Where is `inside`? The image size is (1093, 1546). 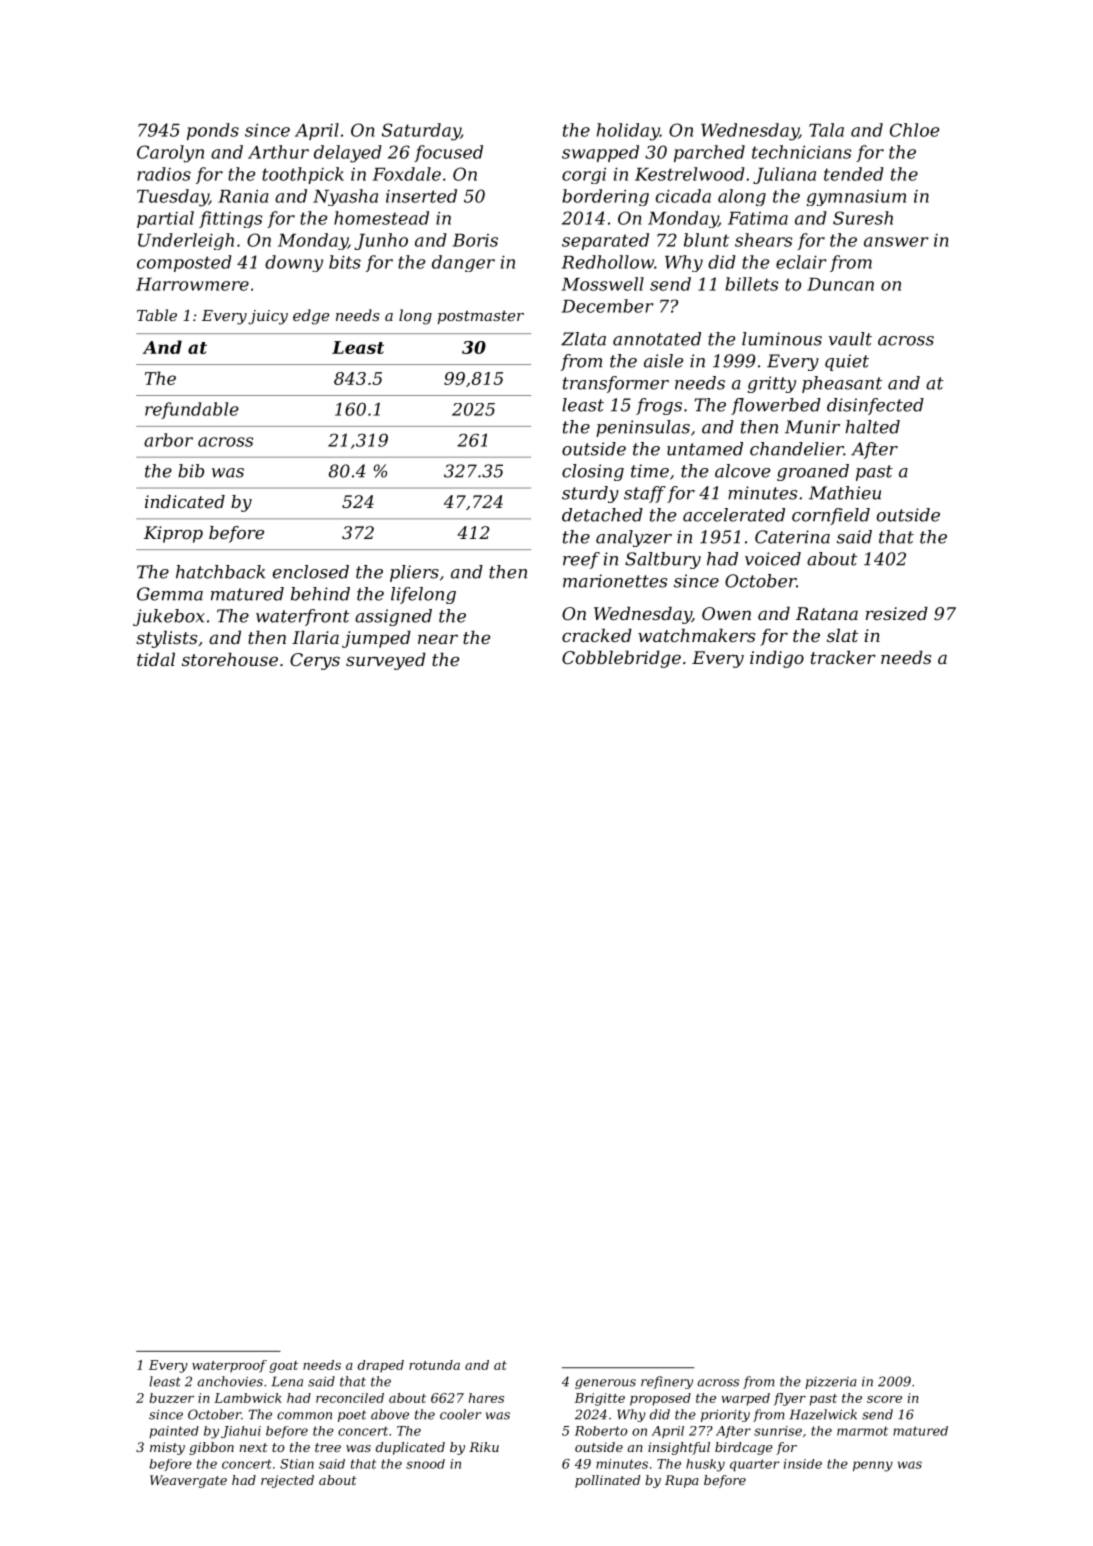 inside is located at coordinates (803, 1464).
